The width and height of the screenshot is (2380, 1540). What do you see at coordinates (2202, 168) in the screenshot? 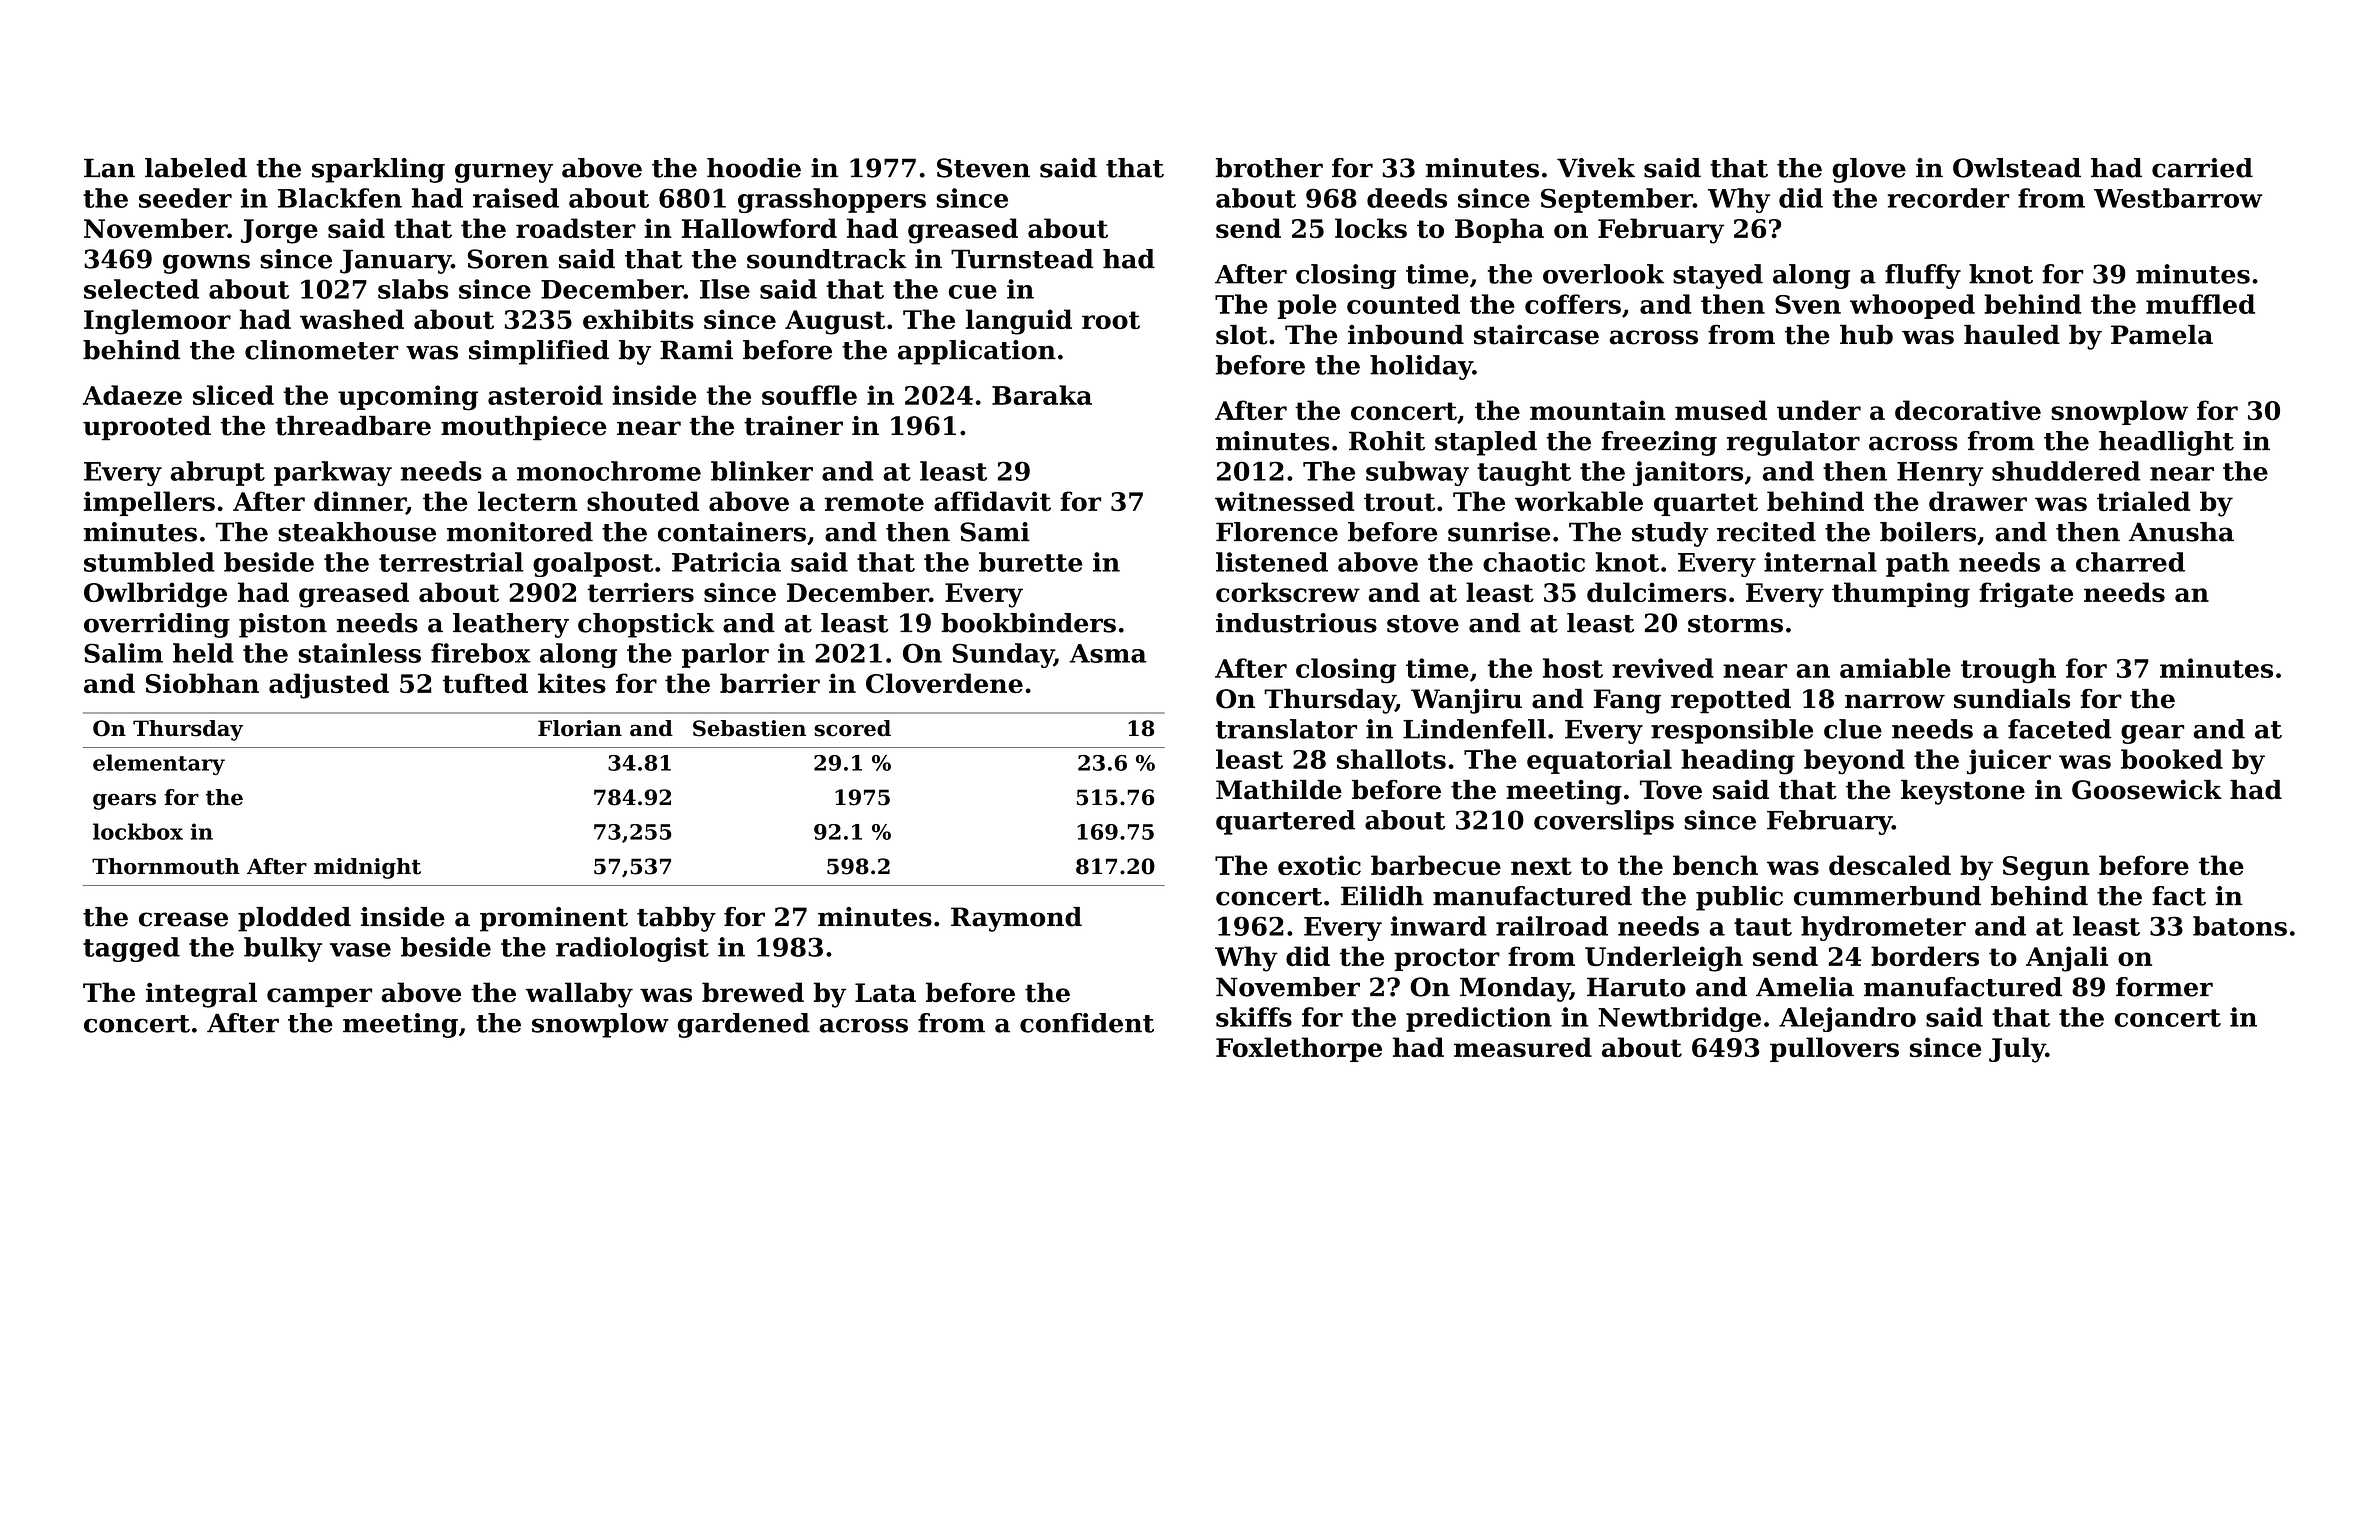
I see `carried` at bounding box center [2202, 168].
